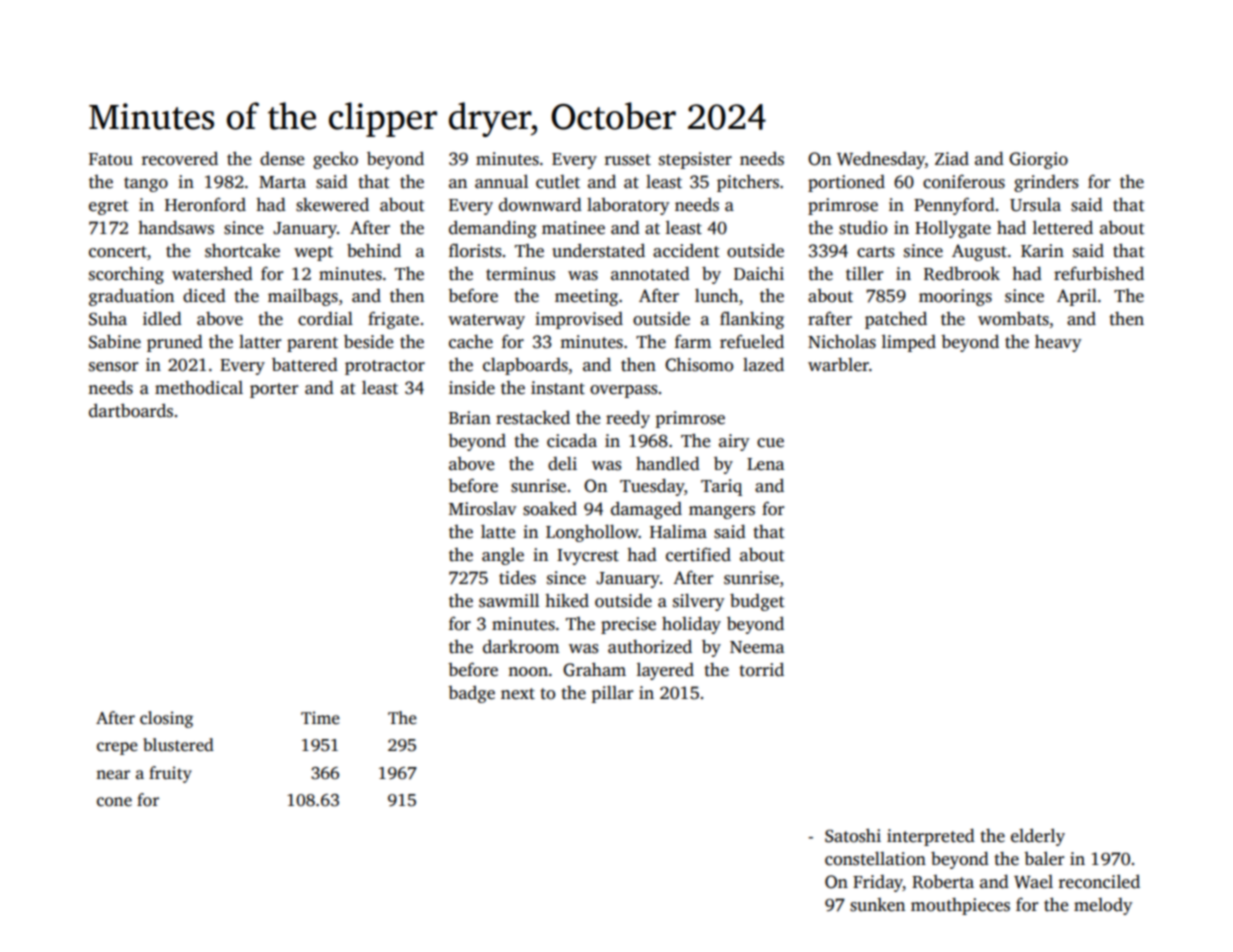 Image resolution: width=1233 pixels, height=952 pixels. Describe the element at coordinates (170, 774) in the screenshot. I see `fruity` at that location.
